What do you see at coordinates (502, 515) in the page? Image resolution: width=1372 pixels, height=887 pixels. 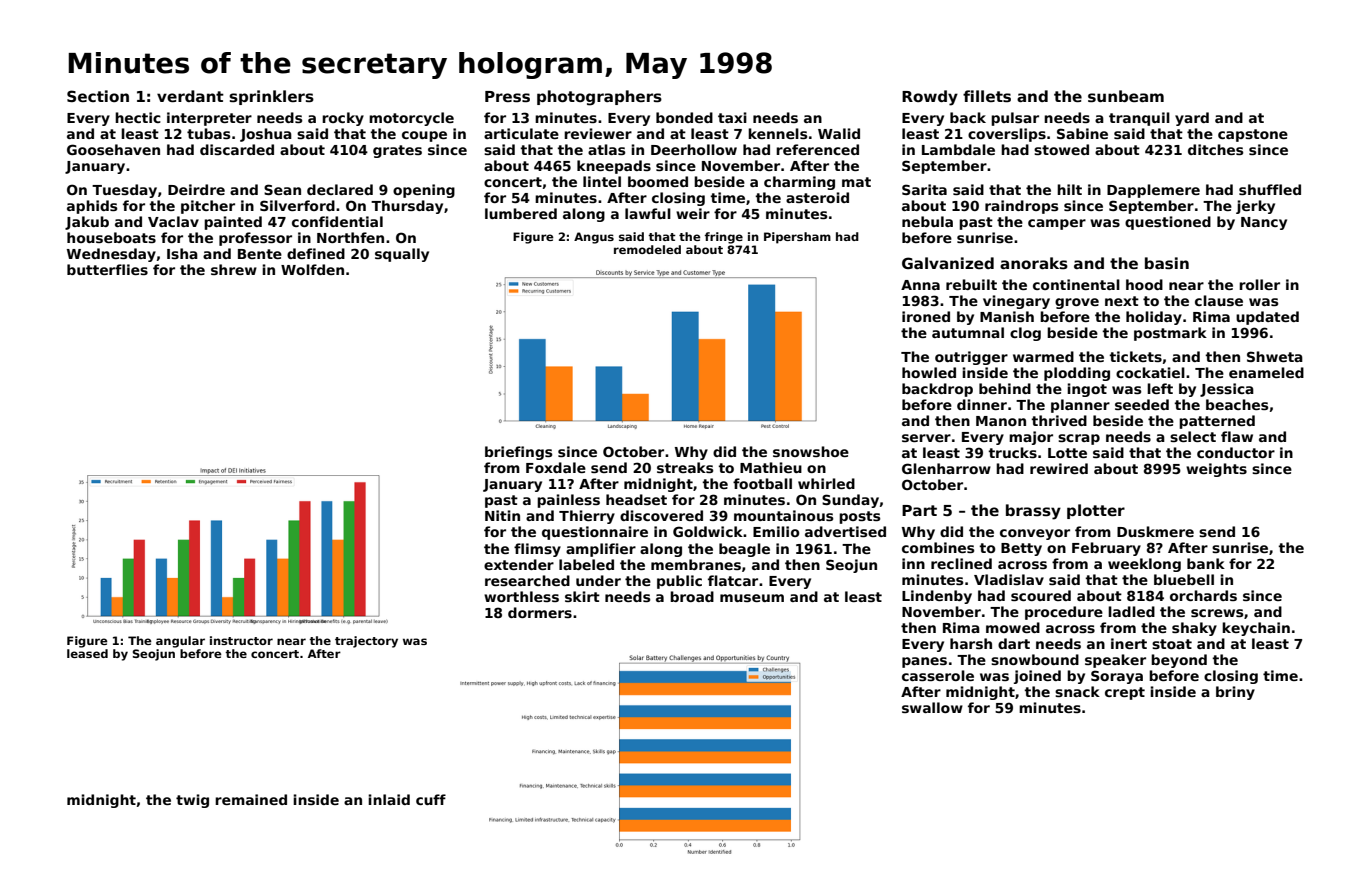 I see `Nitin` at bounding box center [502, 515].
